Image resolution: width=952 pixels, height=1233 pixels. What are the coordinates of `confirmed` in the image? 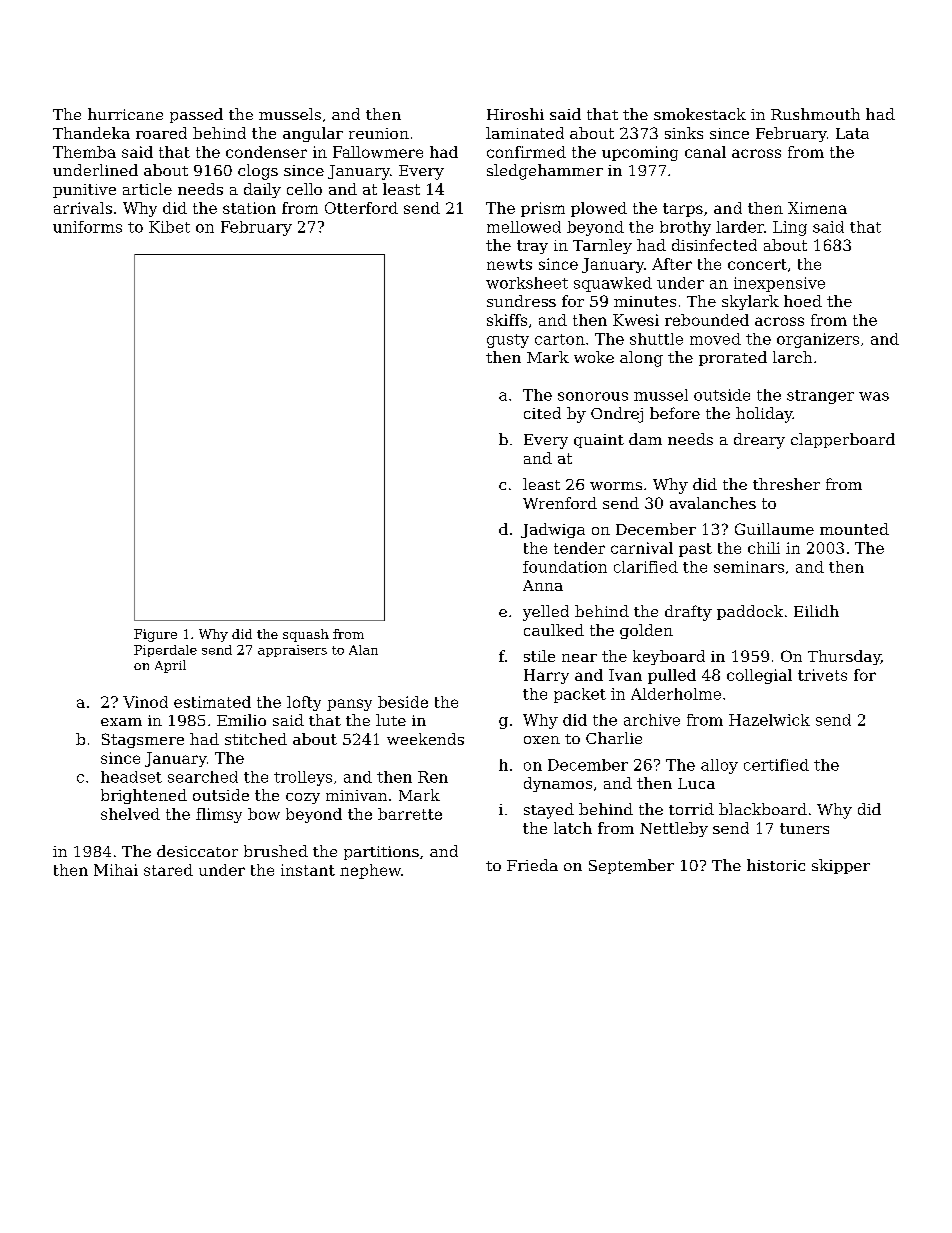 It's located at (526, 152).
